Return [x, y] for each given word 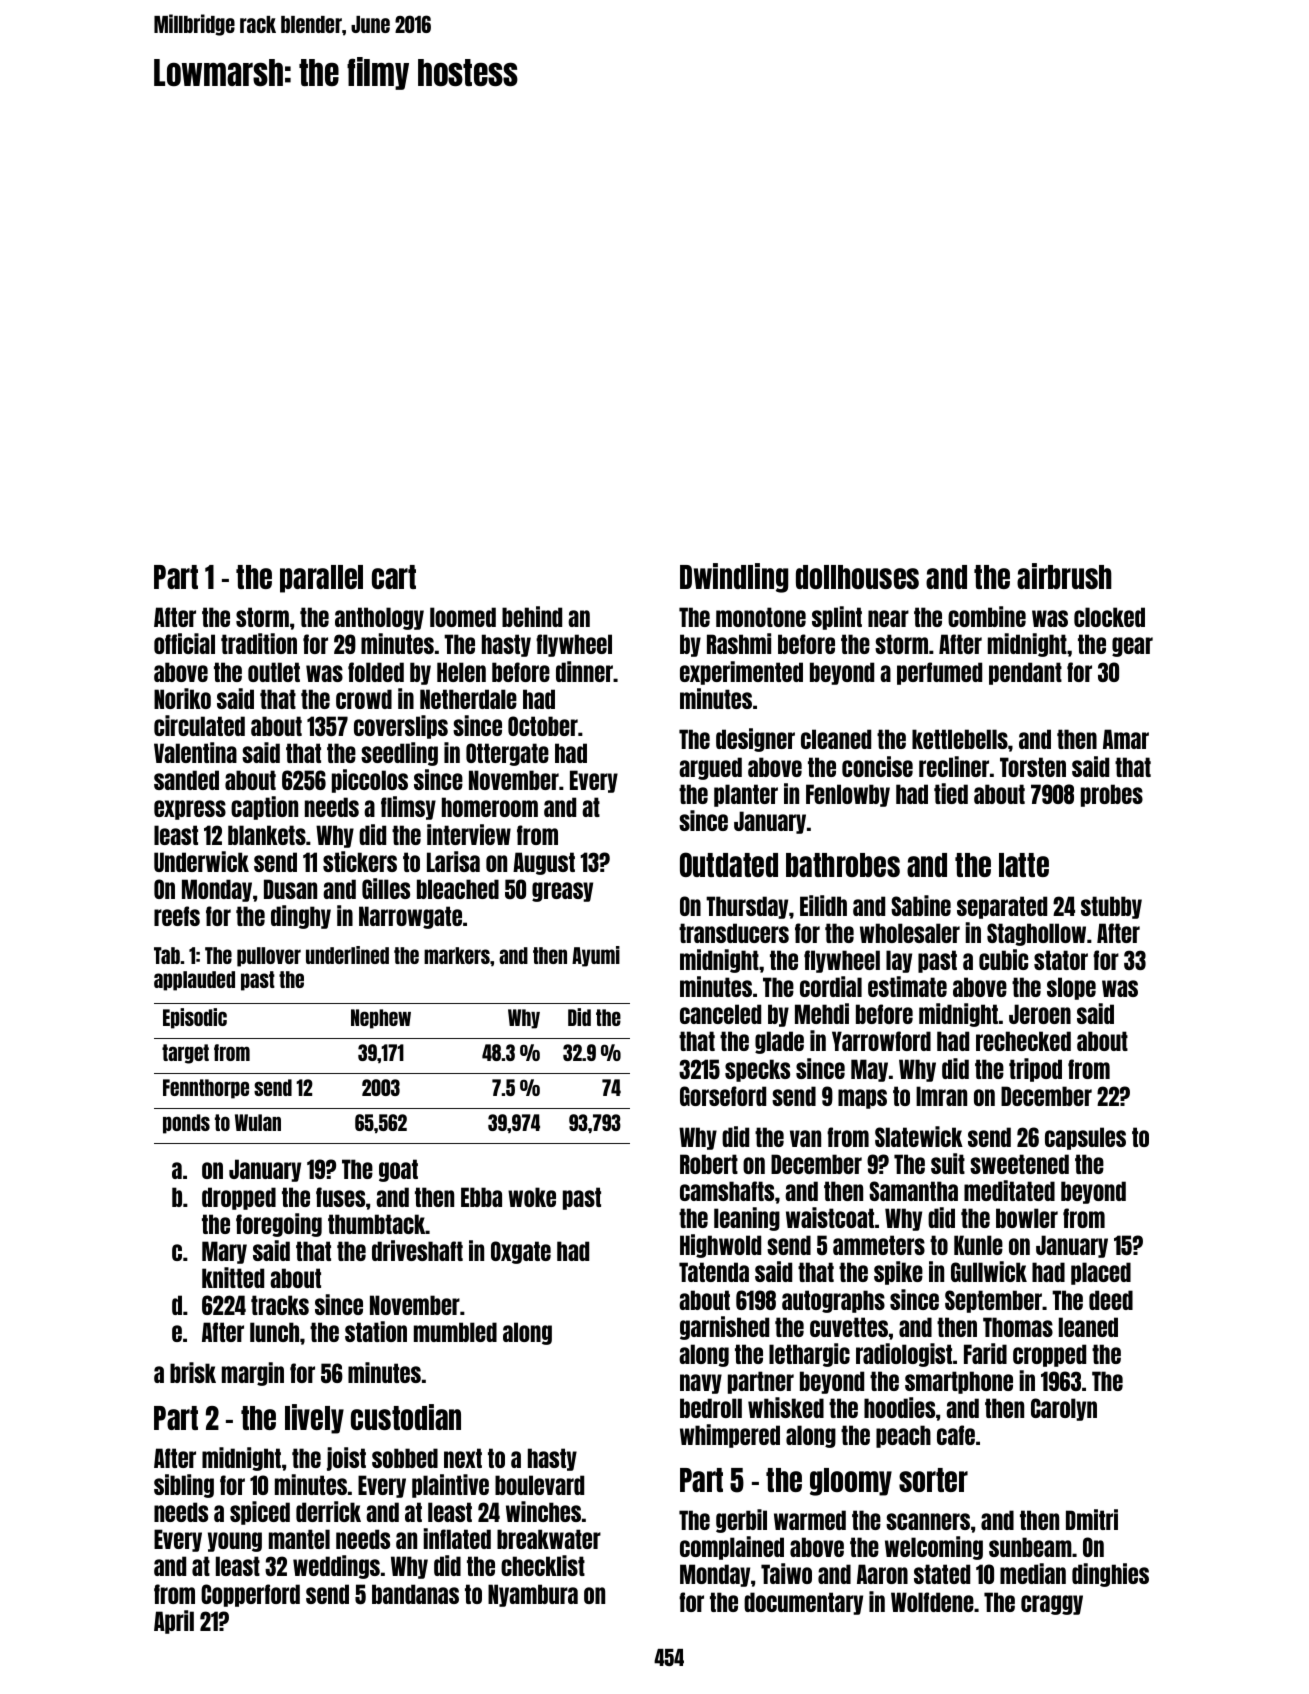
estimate [907, 986]
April [174, 1622]
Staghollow [1036, 934]
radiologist [904, 1355]
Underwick [201, 861]
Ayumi [596, 956]
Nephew [381, 1019]
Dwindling [734, 578]
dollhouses [857, 577]
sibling [184, 1486]
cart [394, 577]
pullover [269, 957]
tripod [1035, 1070]
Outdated [729, 864]
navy [701, 1384]
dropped [239, 1198]
